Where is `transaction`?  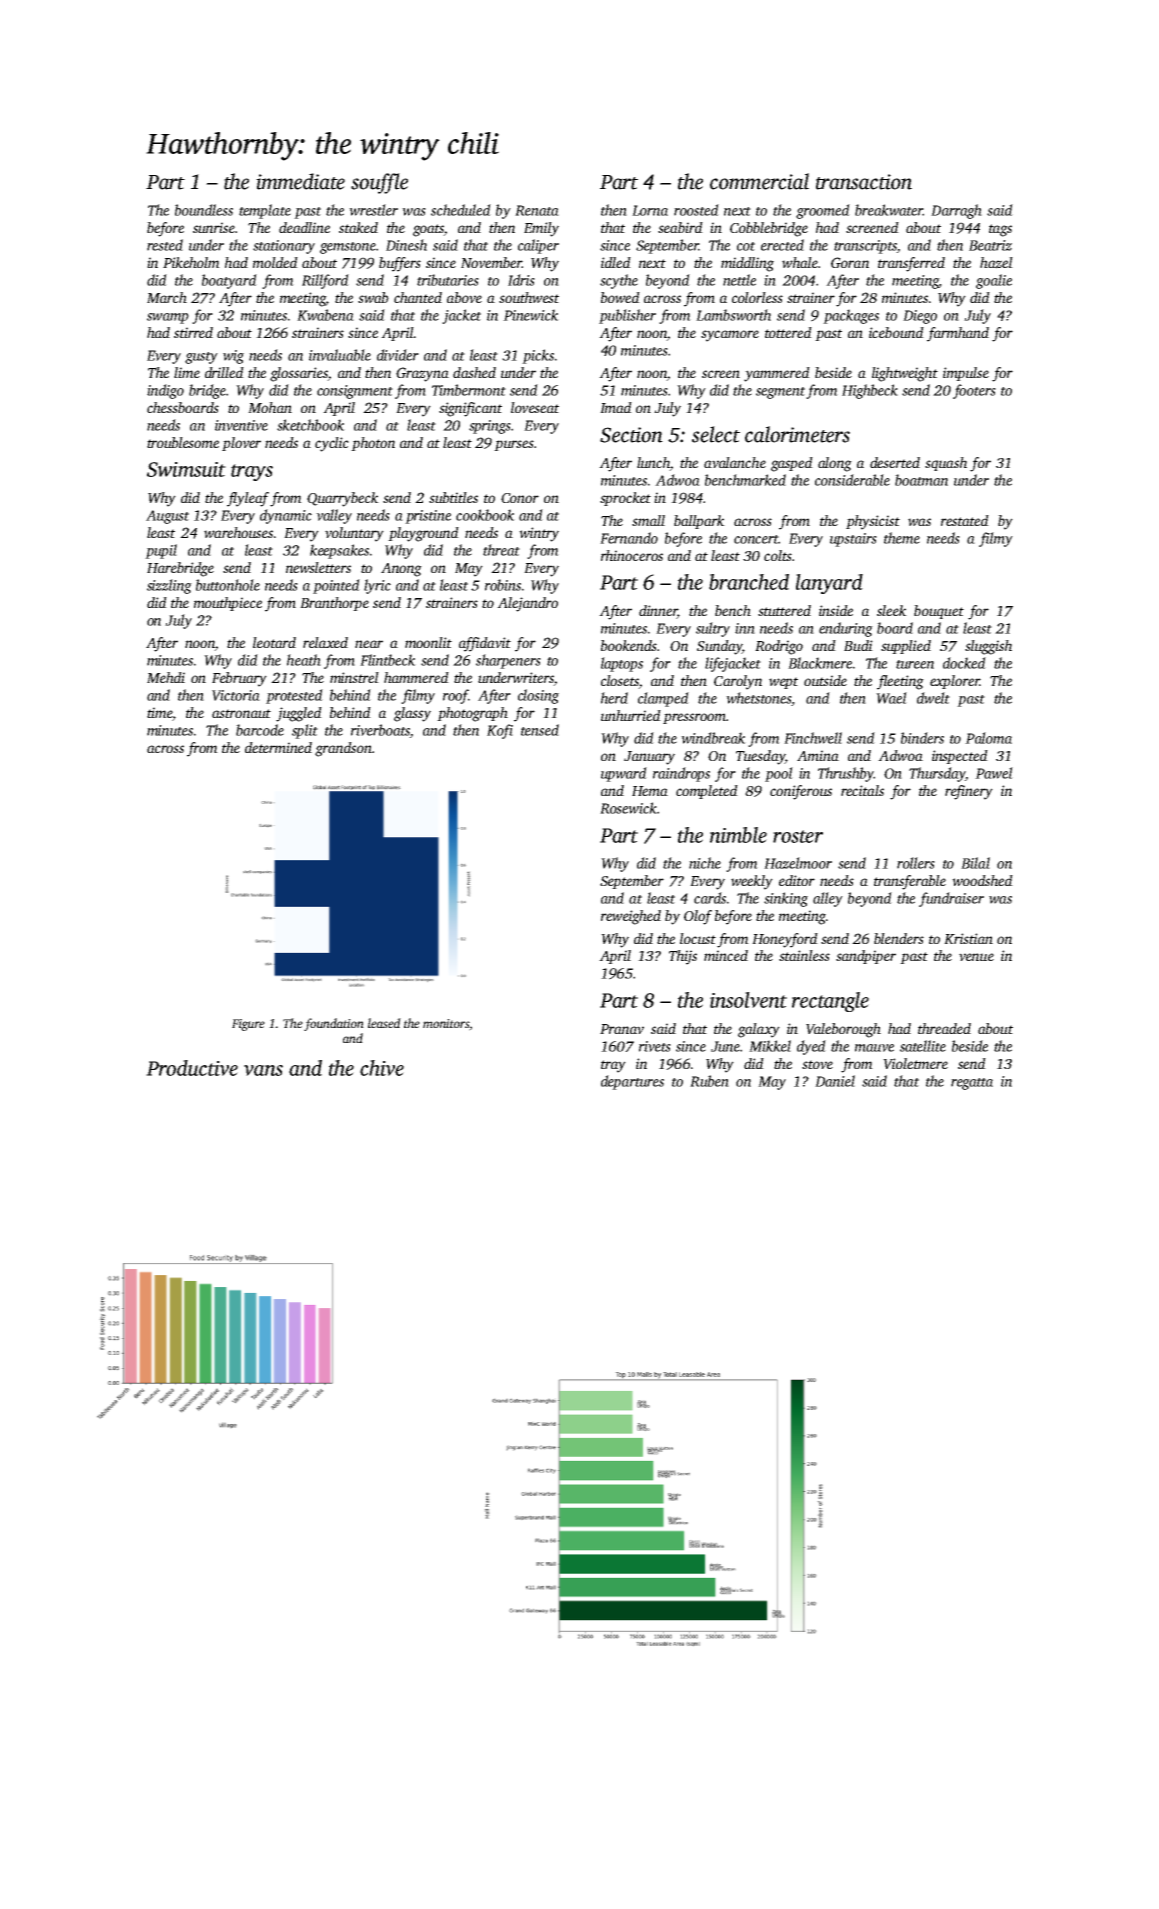 transaction is located at coordinates (864, 182).
